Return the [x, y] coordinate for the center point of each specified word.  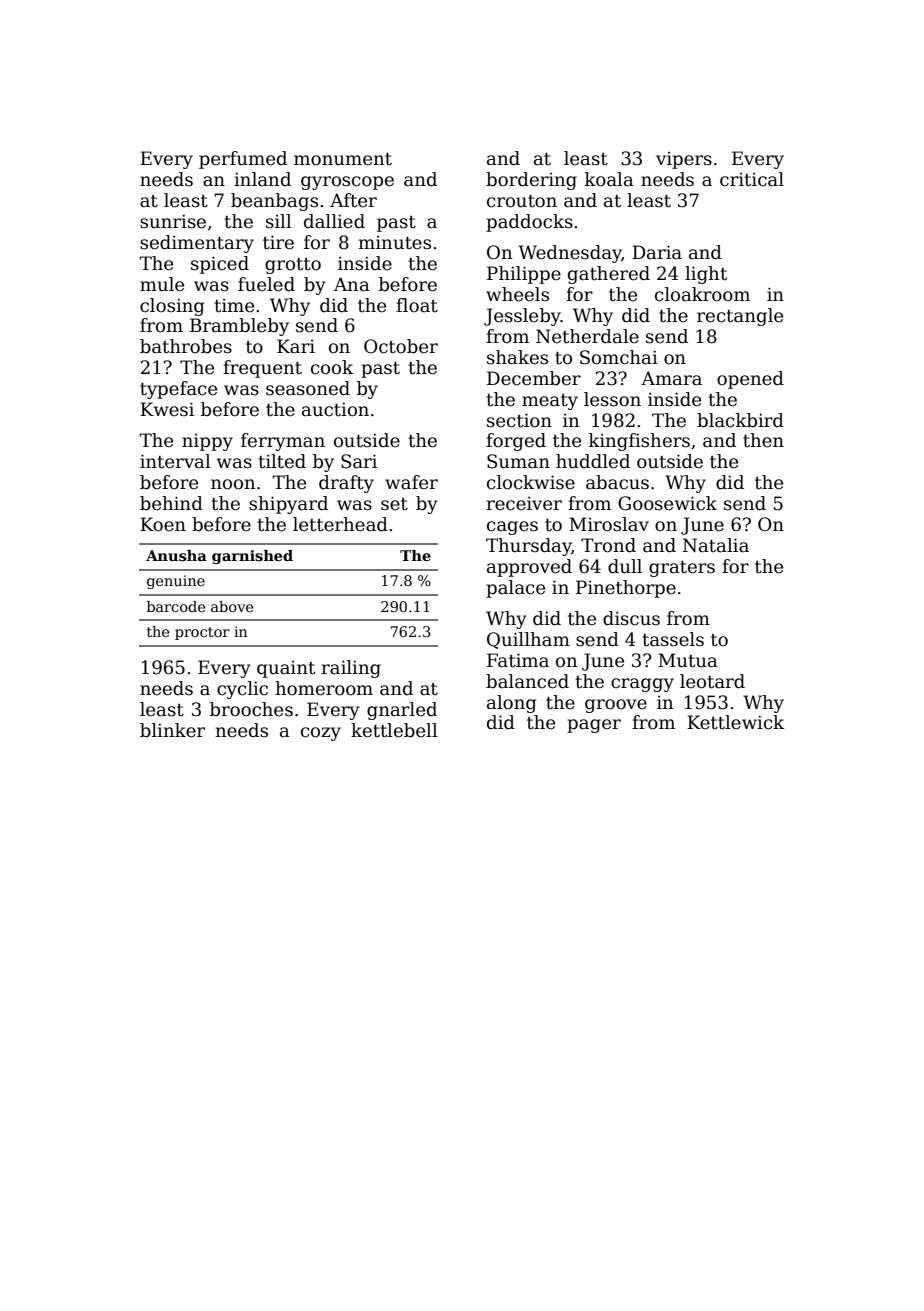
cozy [321, 734]
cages [512, 528]
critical [752, 179]
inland [262, 179]
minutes [394, 243]
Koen [163, 524]
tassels [673, 639]
